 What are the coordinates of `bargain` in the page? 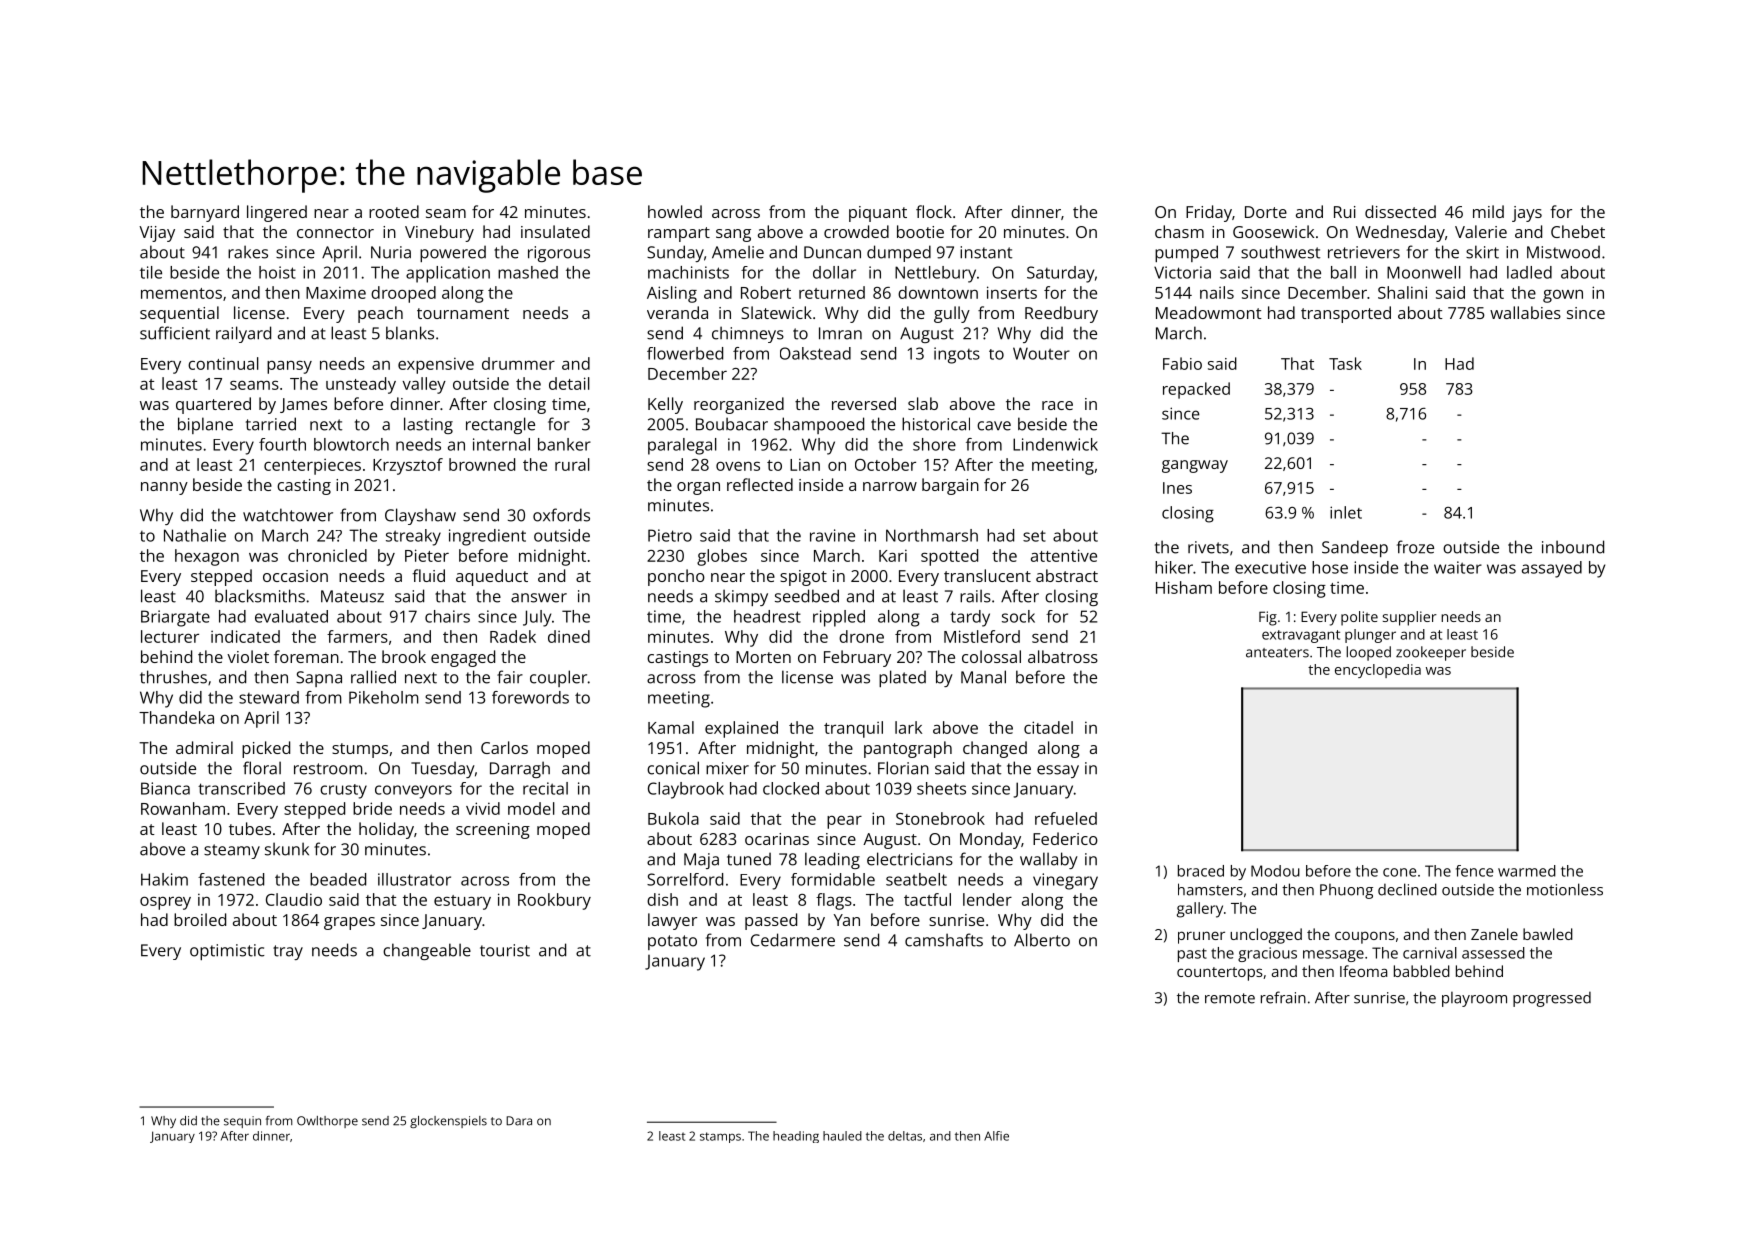 It's located at (950, 486).
